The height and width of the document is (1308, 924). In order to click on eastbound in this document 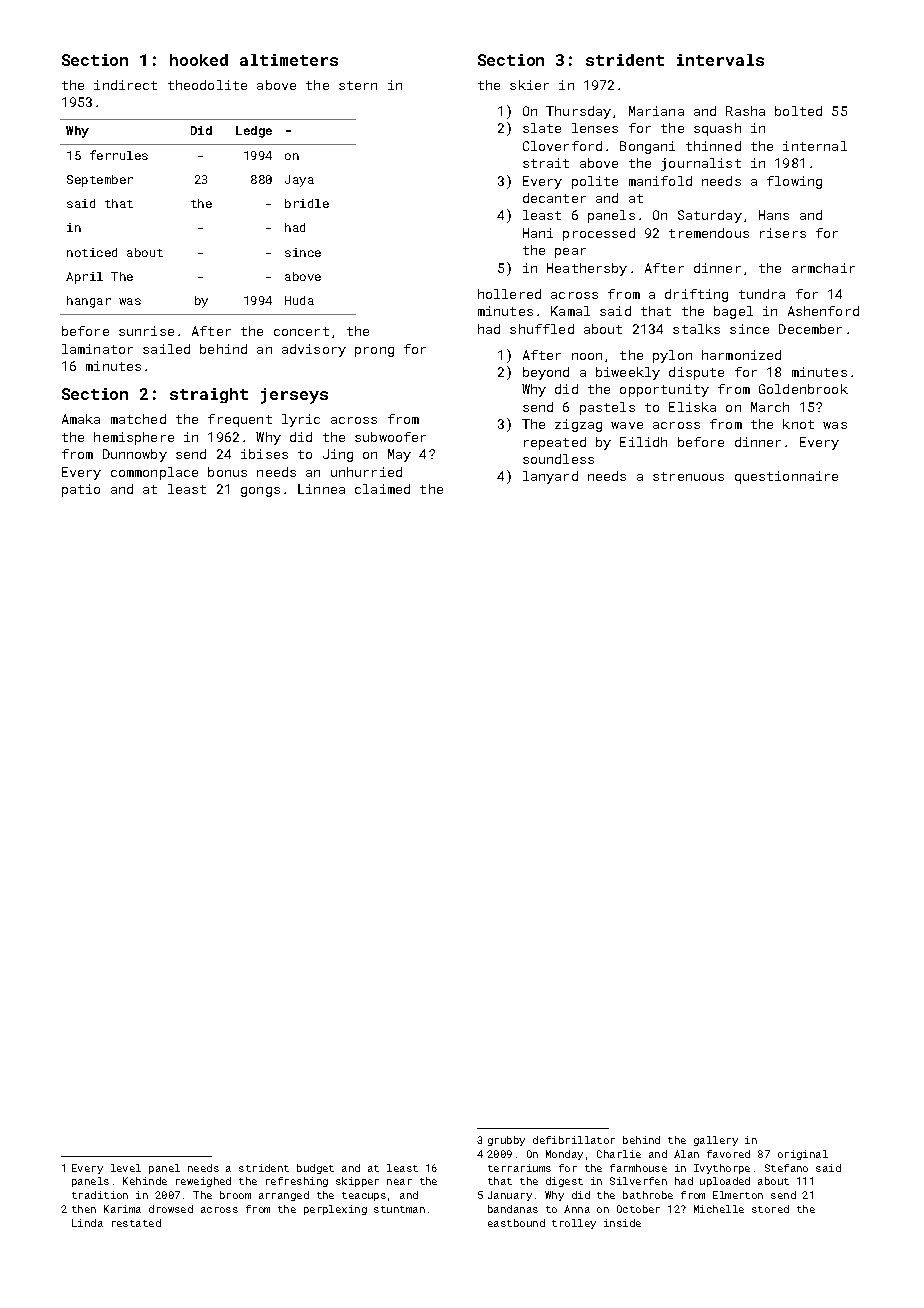, I will do `click(516, 1223)`.
